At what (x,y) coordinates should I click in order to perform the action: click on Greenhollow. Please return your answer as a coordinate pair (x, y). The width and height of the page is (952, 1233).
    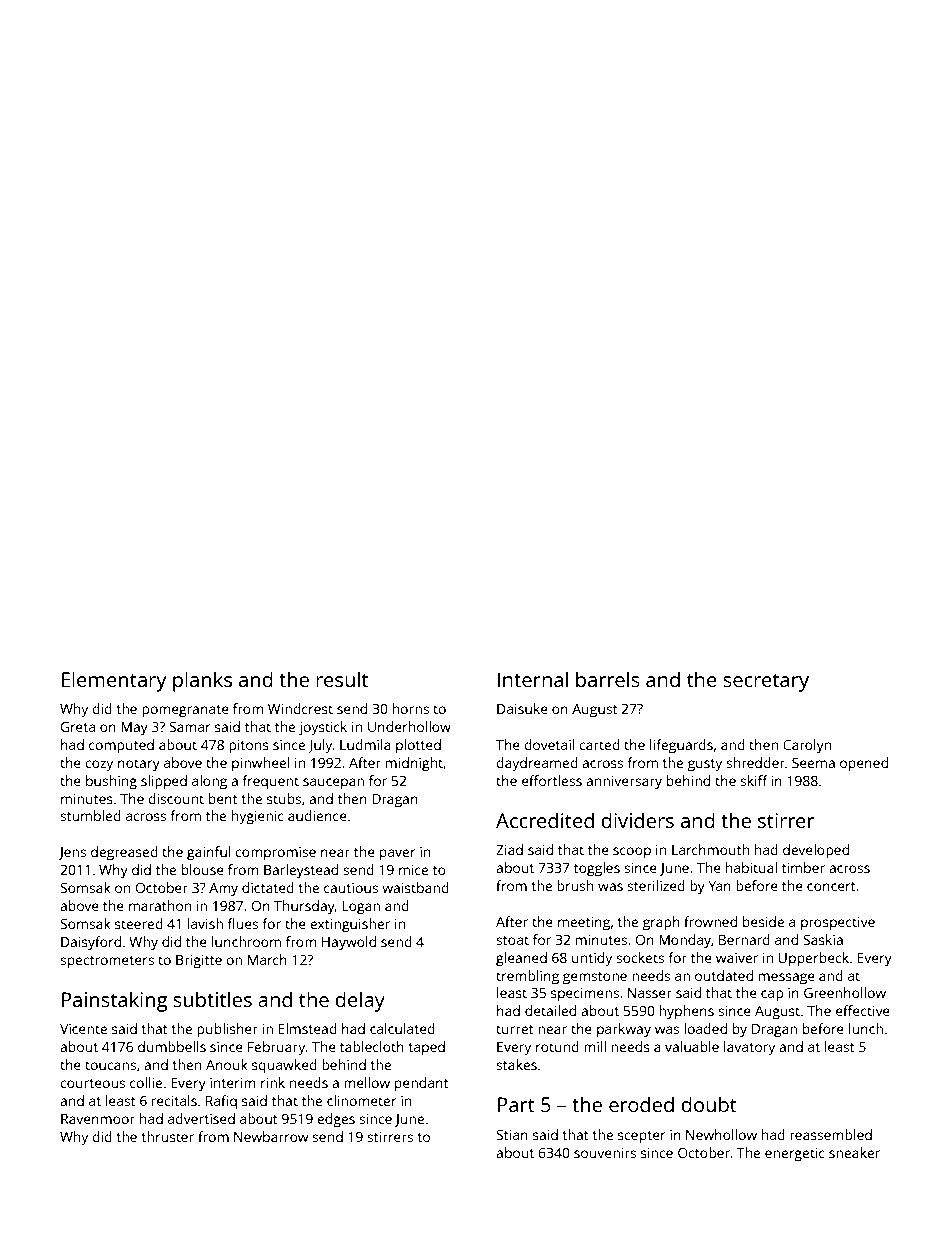
    Looking at the image, I should click on (845, 992).
